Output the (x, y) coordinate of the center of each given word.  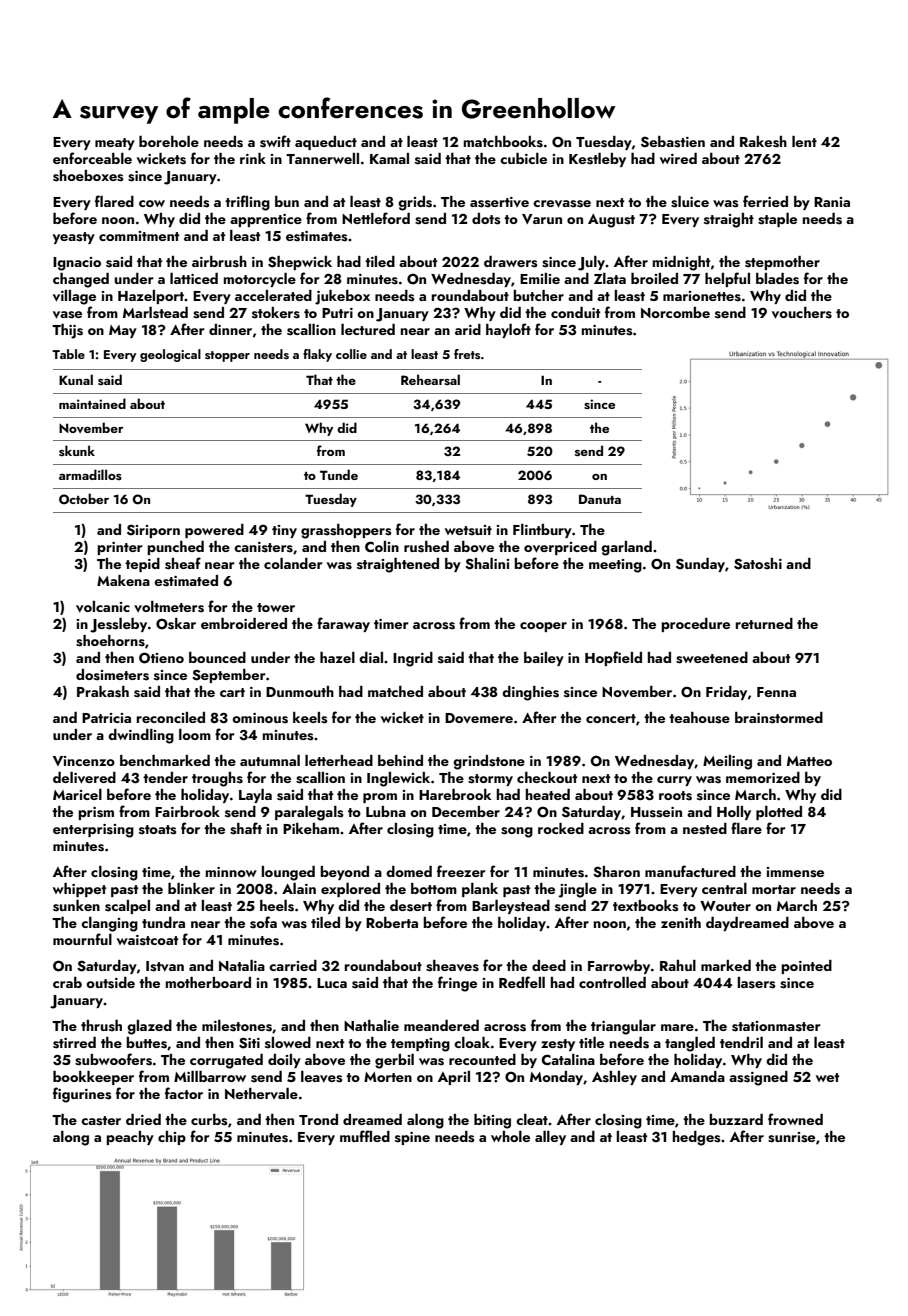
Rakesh (763, 142)
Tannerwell (322, 158)
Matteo (809, 761)
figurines (82, 1095)
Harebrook (455, 794)
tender (165, 777)
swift (275, 141)
